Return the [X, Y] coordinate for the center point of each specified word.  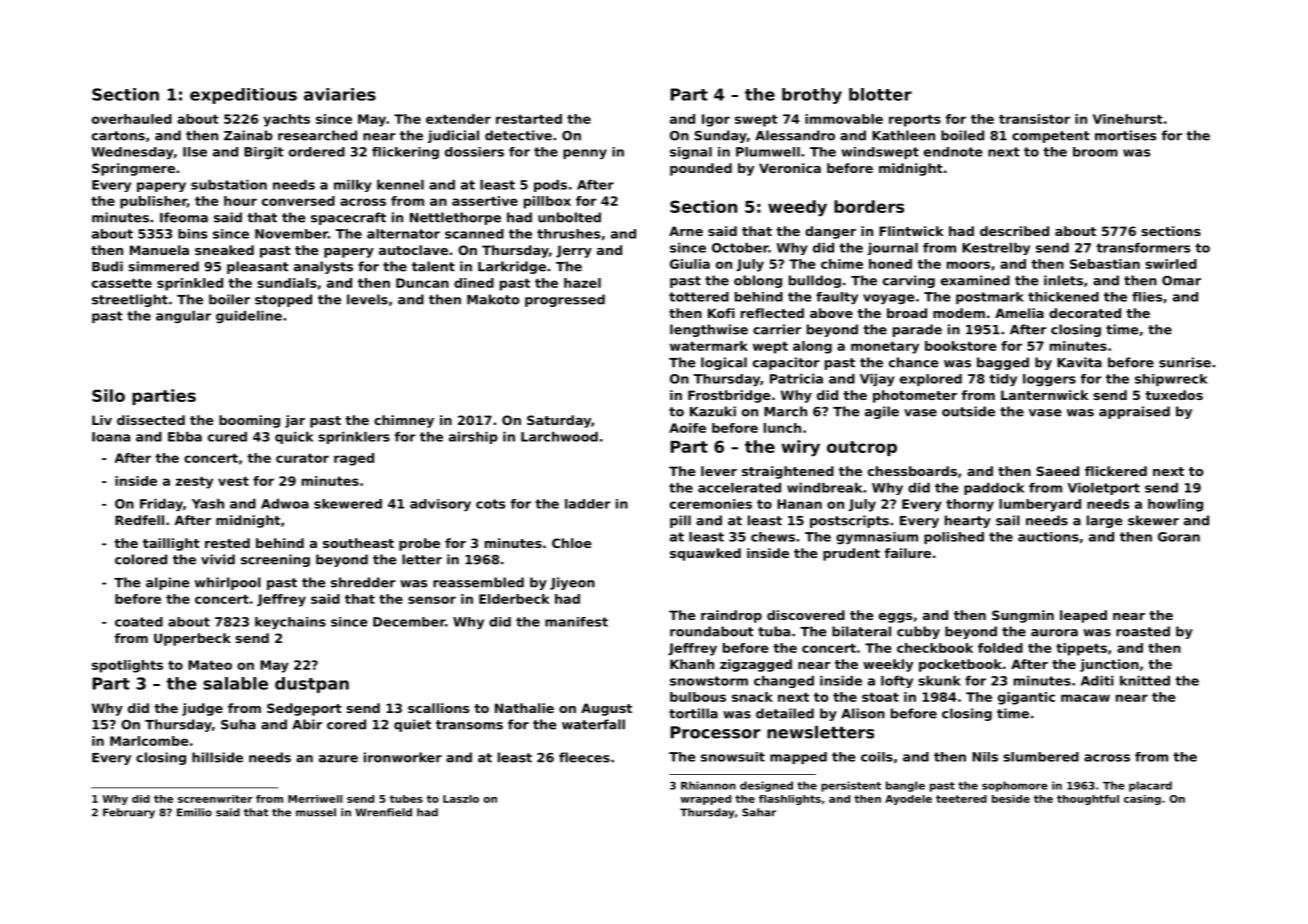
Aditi [1097, 681]
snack [752, 697]
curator [302, 458]
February [129, 813]
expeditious [243, 96]
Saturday [559, 421]
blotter [880, 94]
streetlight [130, 300]
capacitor [786, 363]
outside [968, 411]
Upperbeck [192, 639]
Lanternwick [1045, 395]
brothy [812, 96]
